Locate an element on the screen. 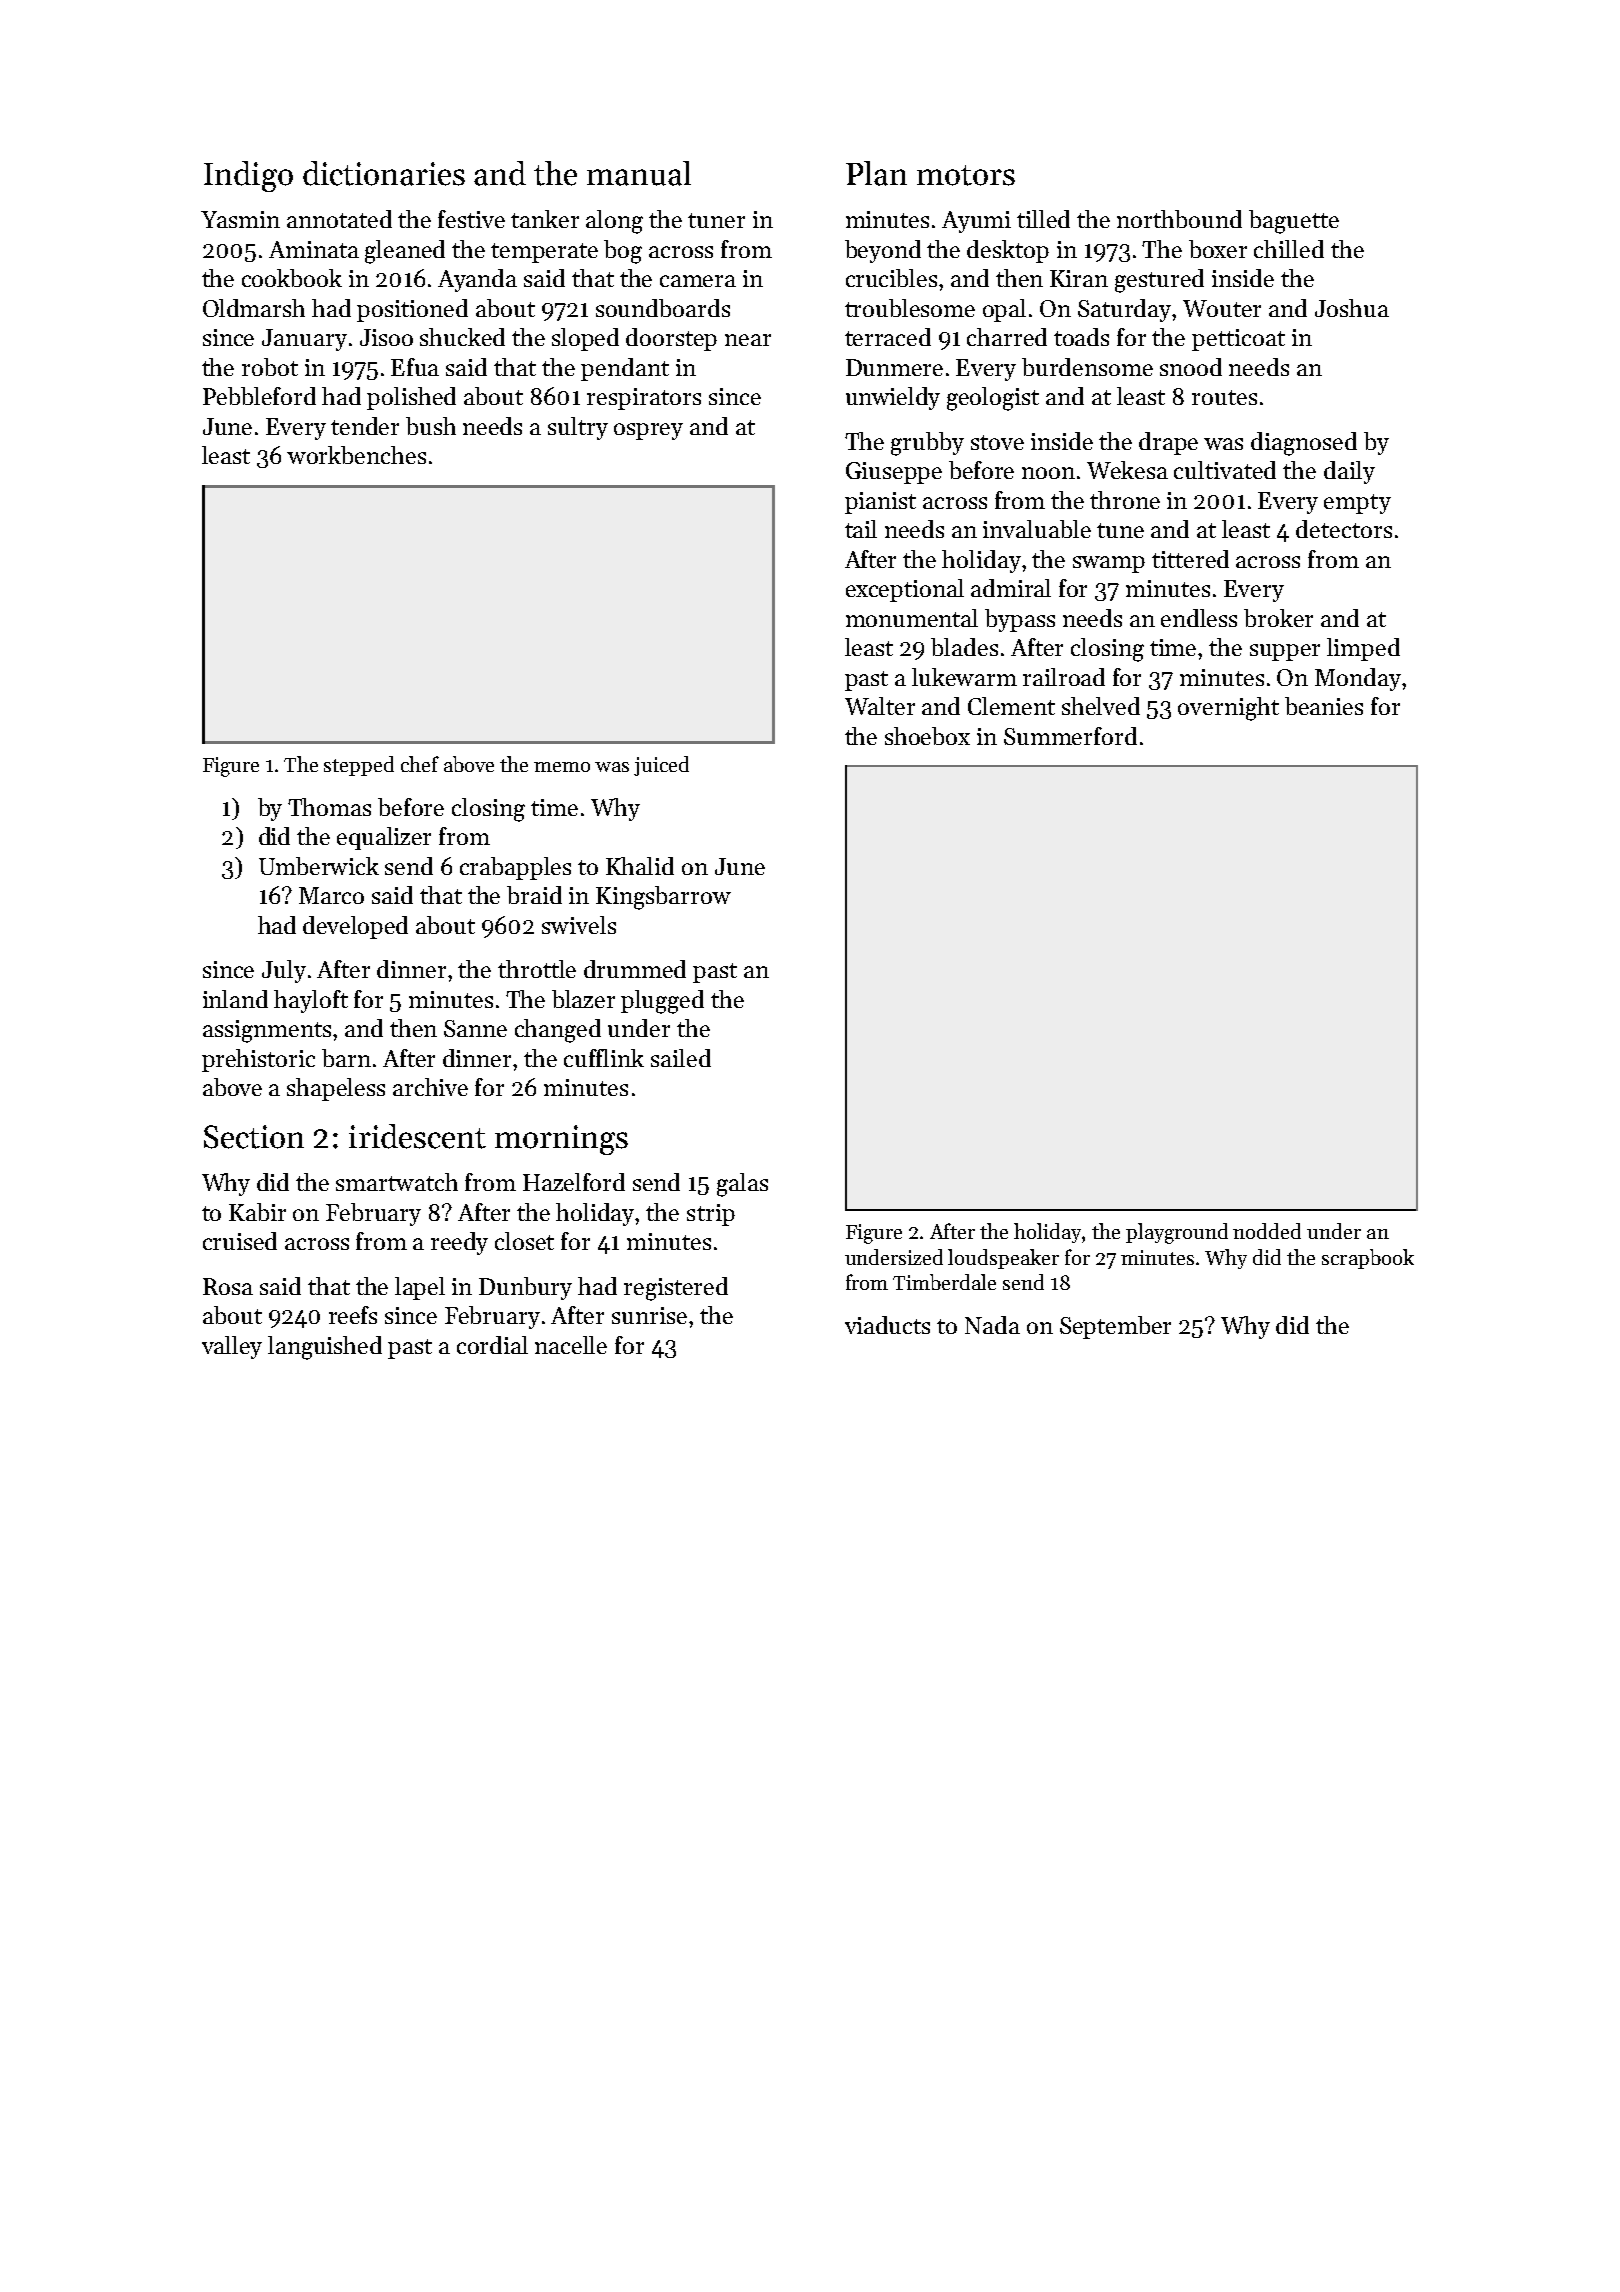 This screenshot has width=1620, height=2292. stepped is located at coordinates (359, 766).
